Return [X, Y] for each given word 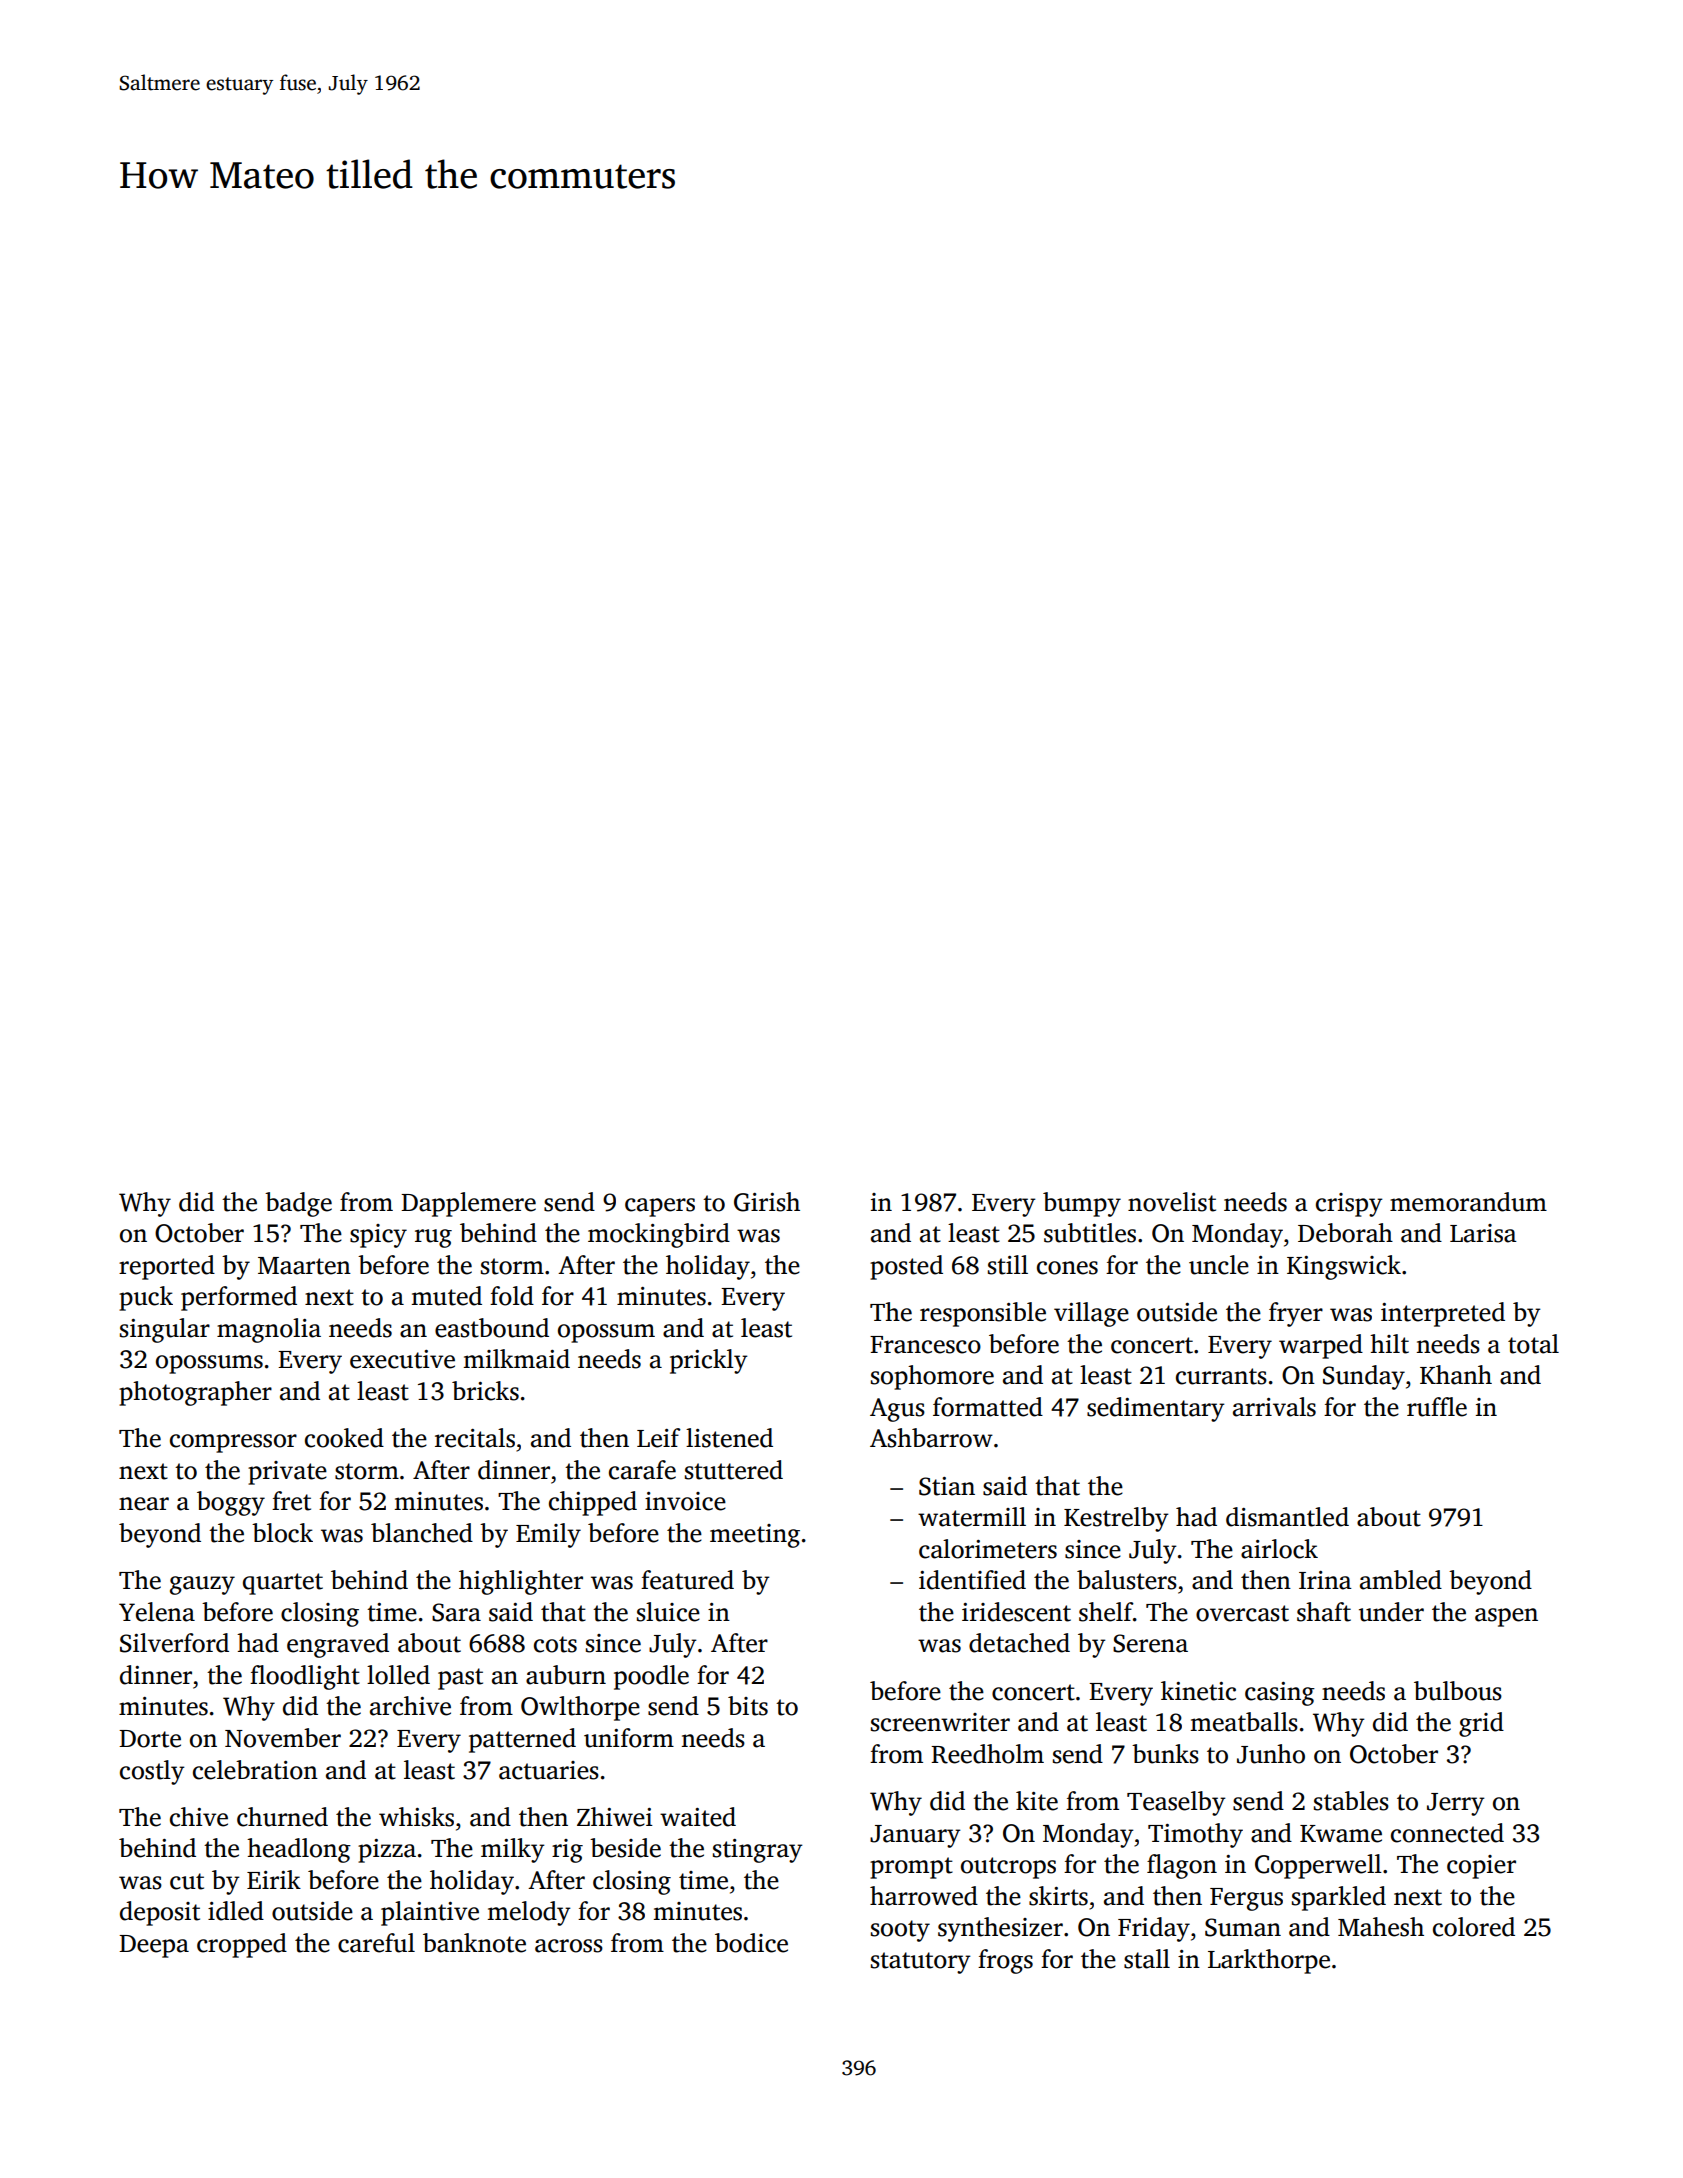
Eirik [274, 1879]
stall [1147, 1959]
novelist [1172, 1202]
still [1008, 1265]
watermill [972, 1517]
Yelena [157, 1612]
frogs [1005, 1961]
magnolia [269, 1330]
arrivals [1274, 1407]
